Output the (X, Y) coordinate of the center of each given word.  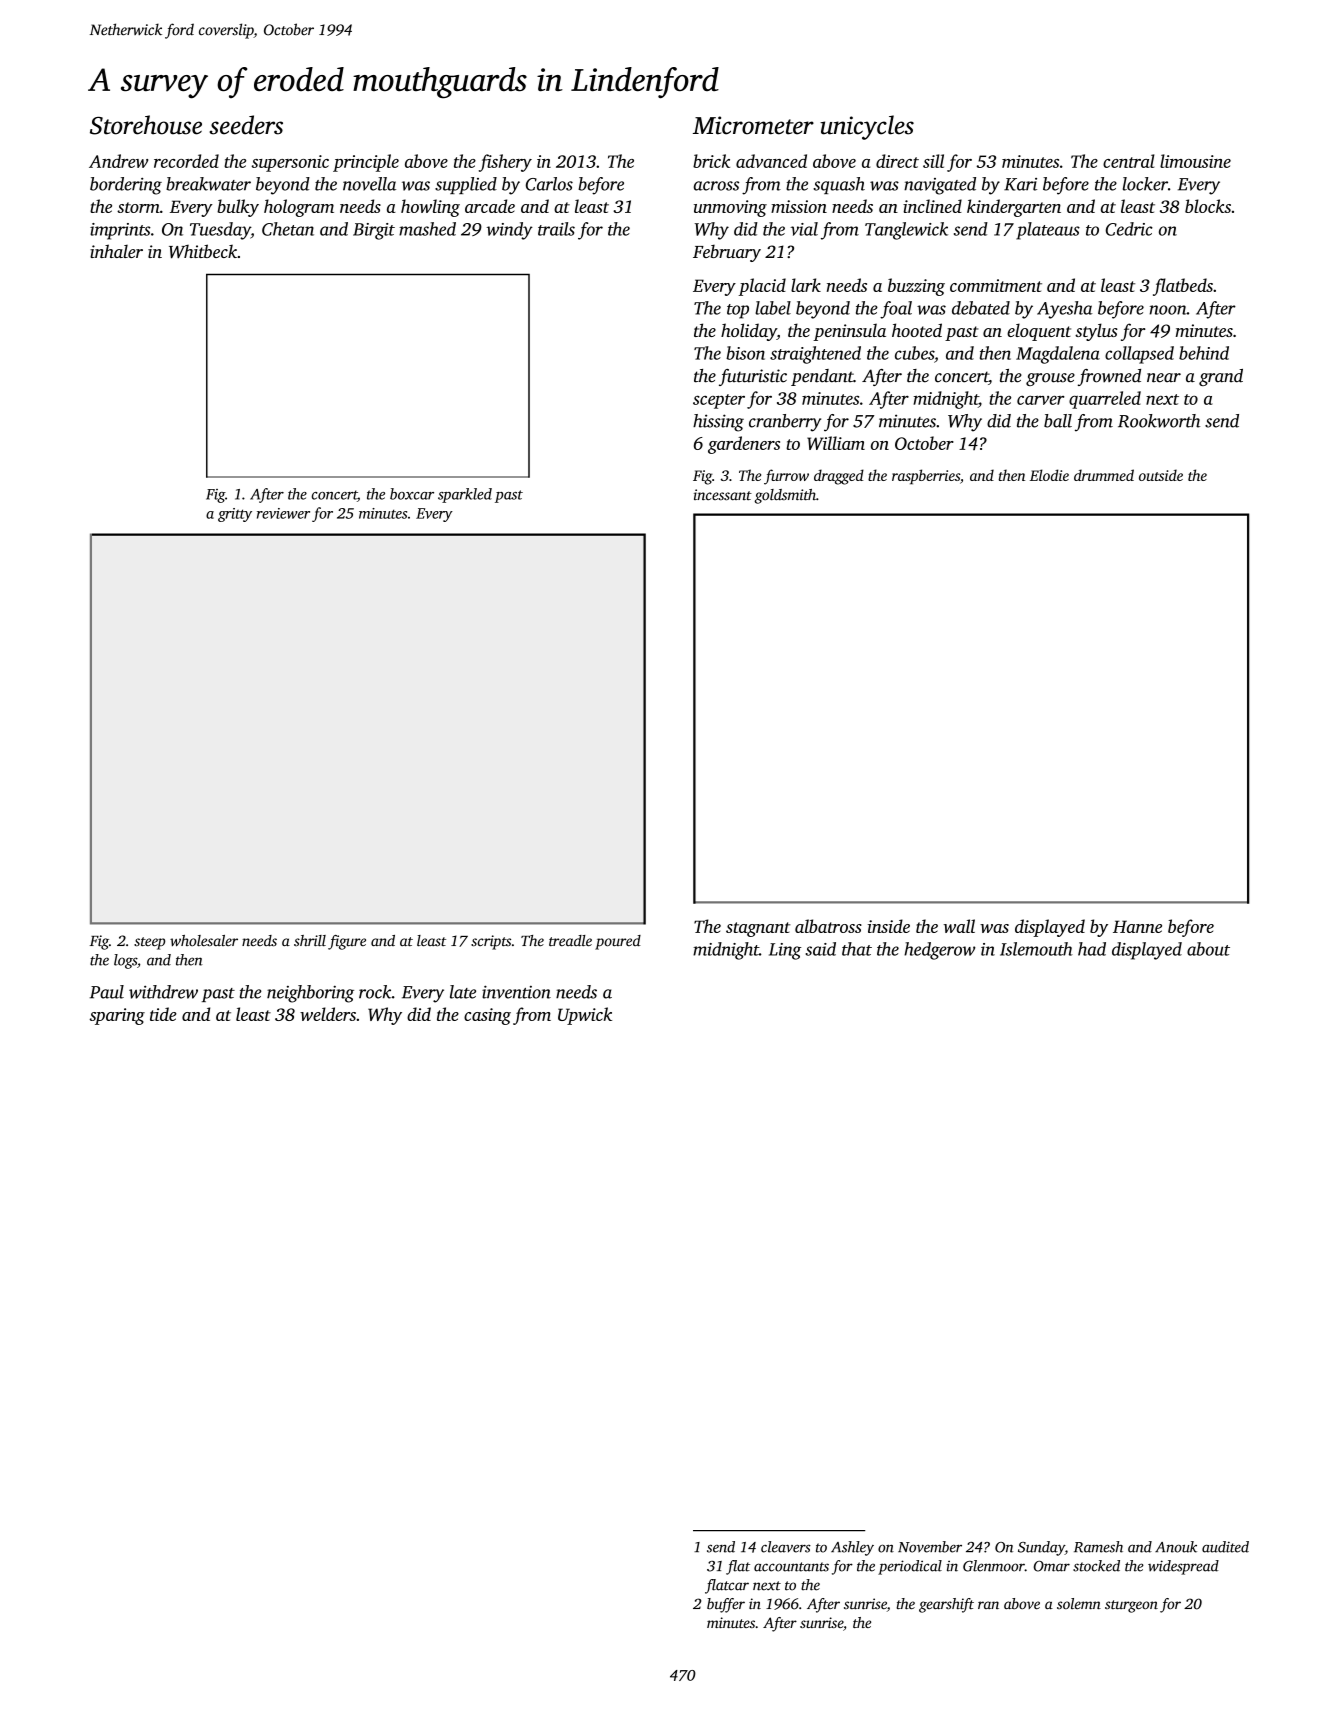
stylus (1096, 332)
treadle (570, 941)
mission (799, 206)
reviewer (283, 513)
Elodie (1049, 475)
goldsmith (785, 496)
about (1208, 949)
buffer (726, 1605)
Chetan (288, 229)
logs (125, 961)
